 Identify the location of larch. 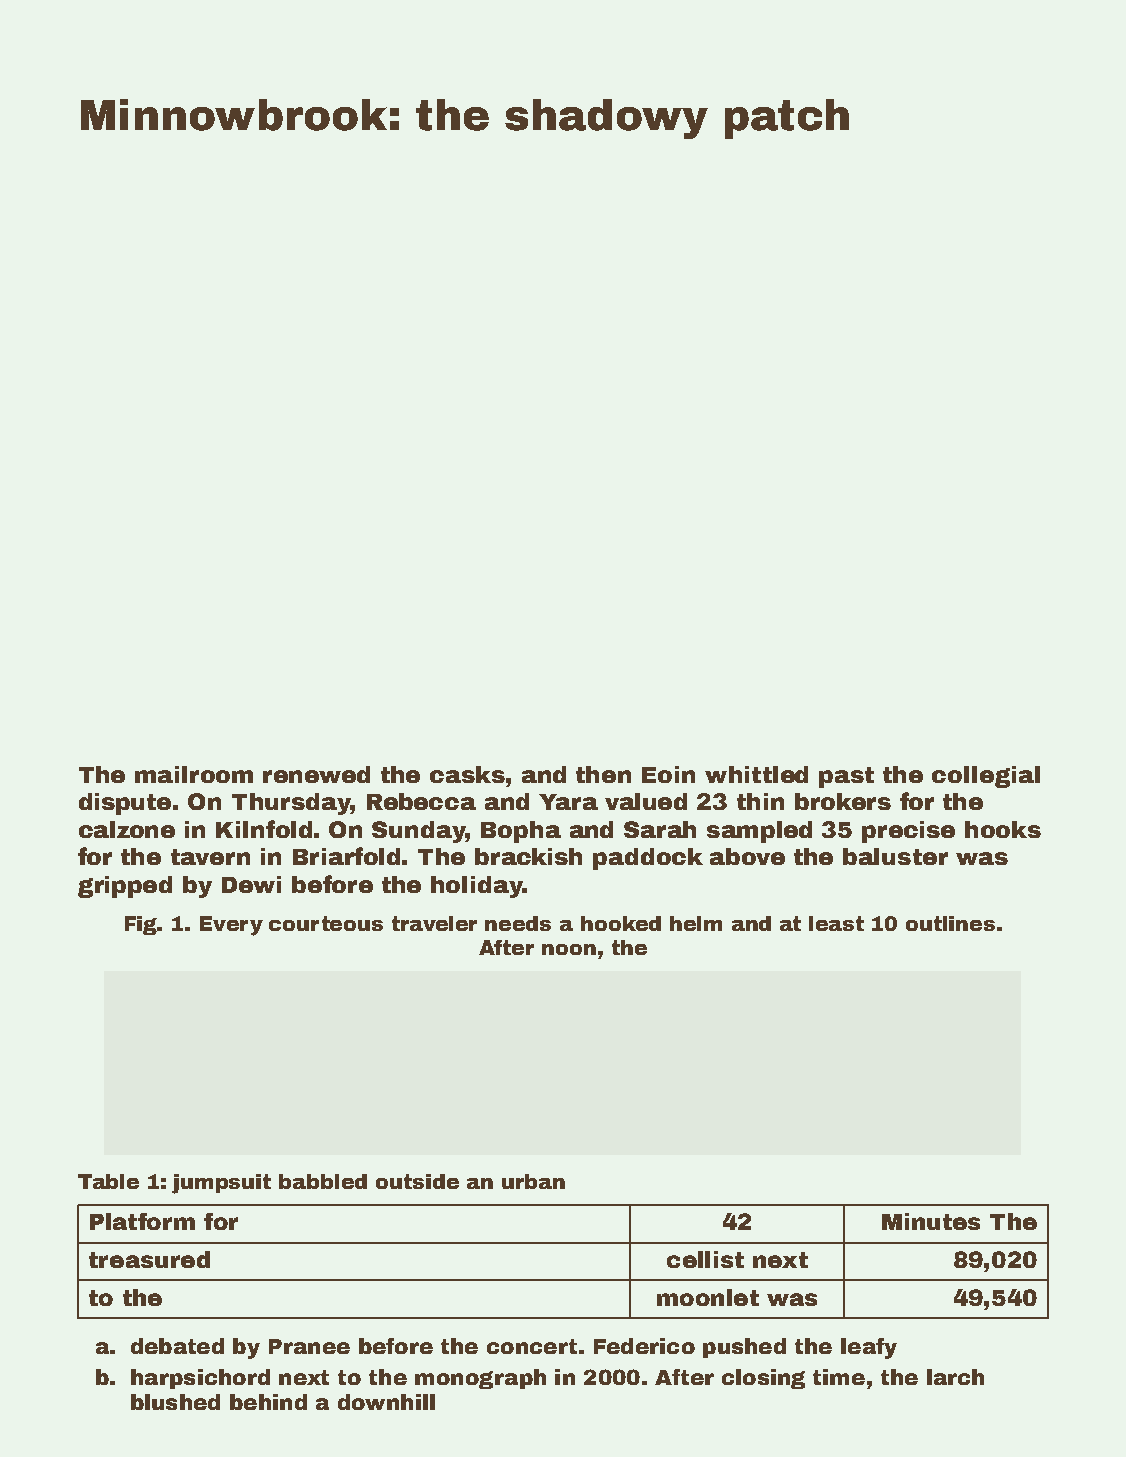
(955, 1377).
